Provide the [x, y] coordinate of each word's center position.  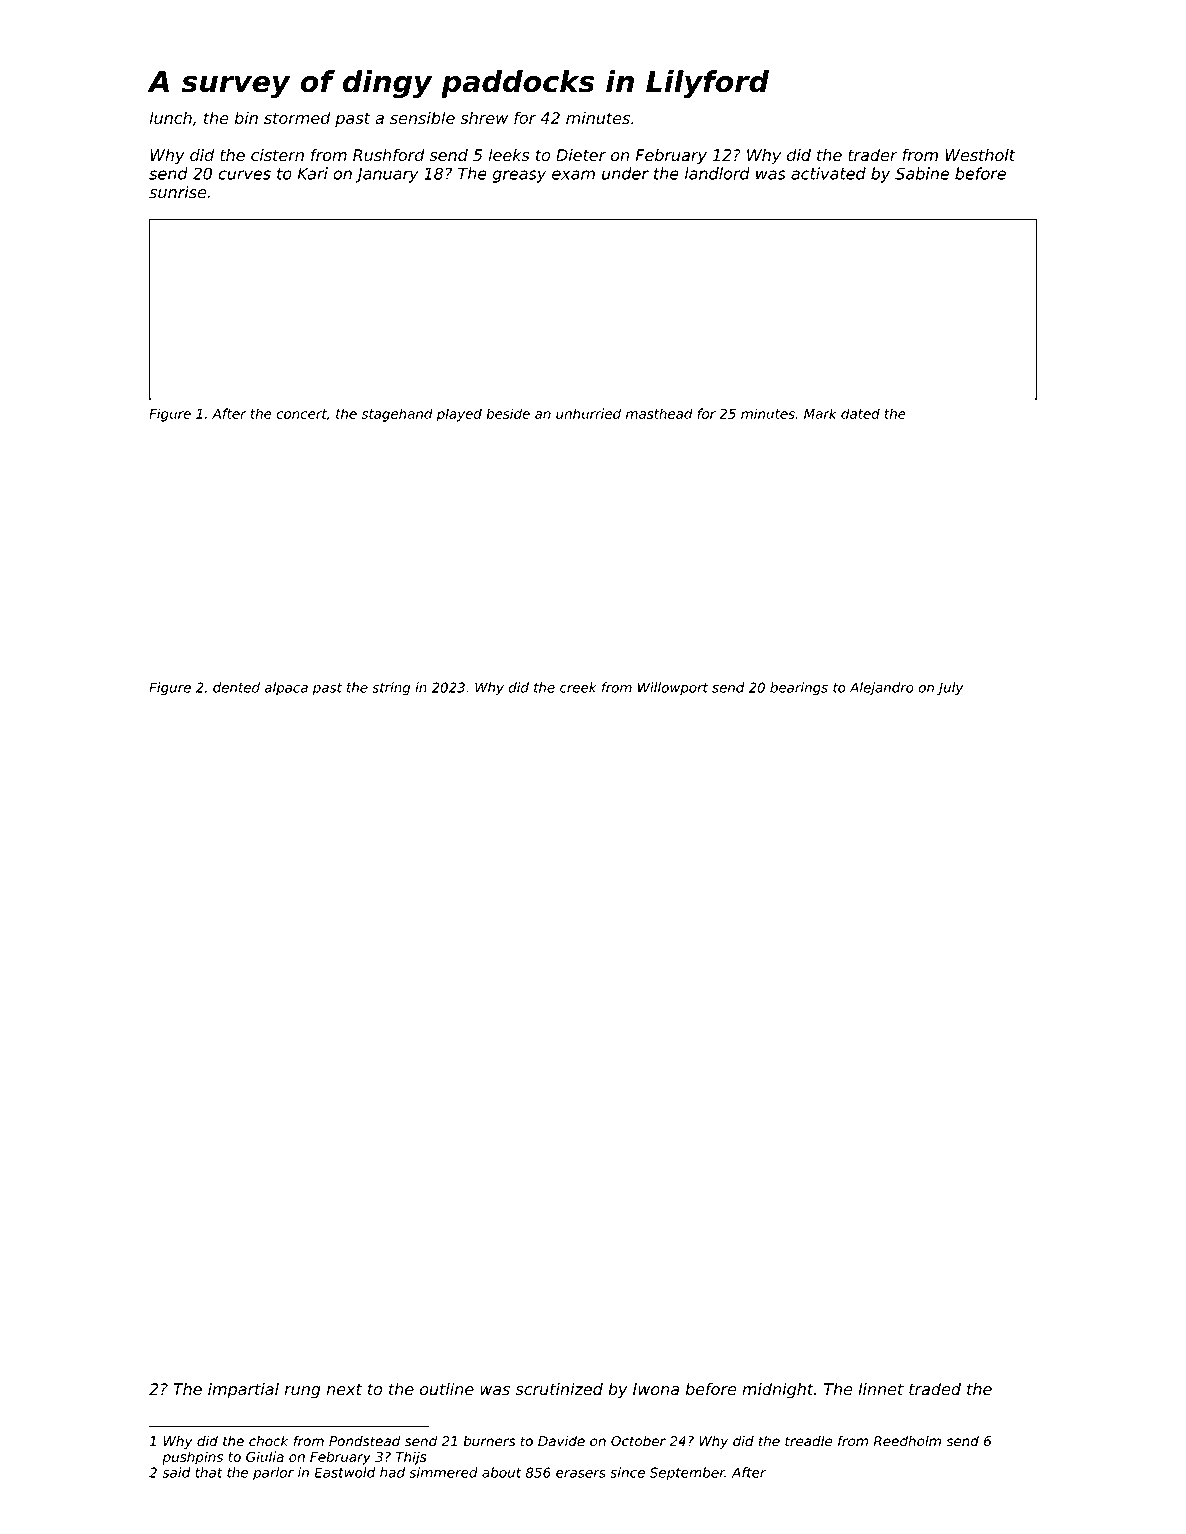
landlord [717, 173]
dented [236, 687]
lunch [171, 117]
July [950, 689]
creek [578, 687]
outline [447, 1389]
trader [872, 155]
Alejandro [882, 689]
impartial [243, 1390]
